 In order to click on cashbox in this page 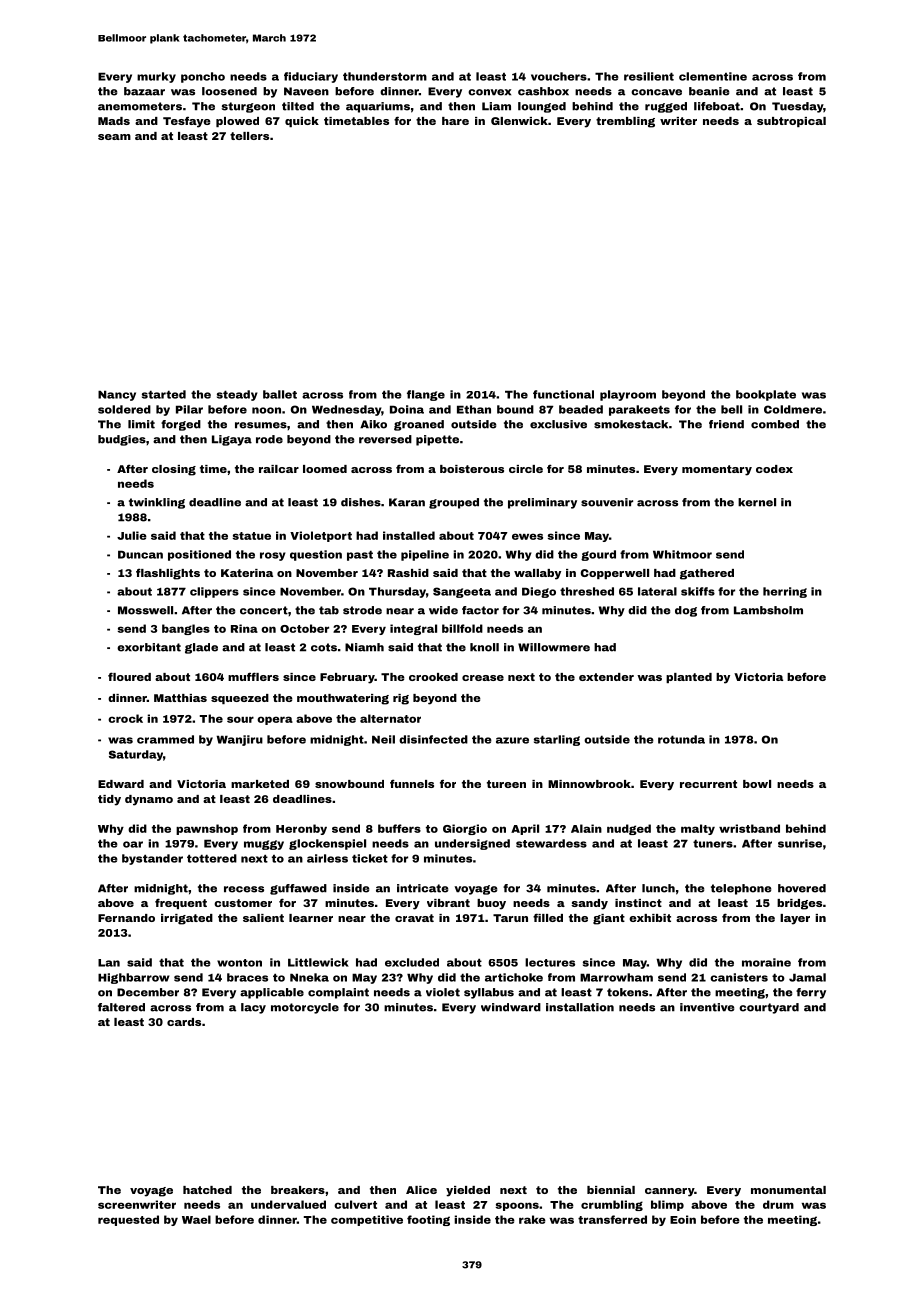, I will do `click(543, 91)`.
